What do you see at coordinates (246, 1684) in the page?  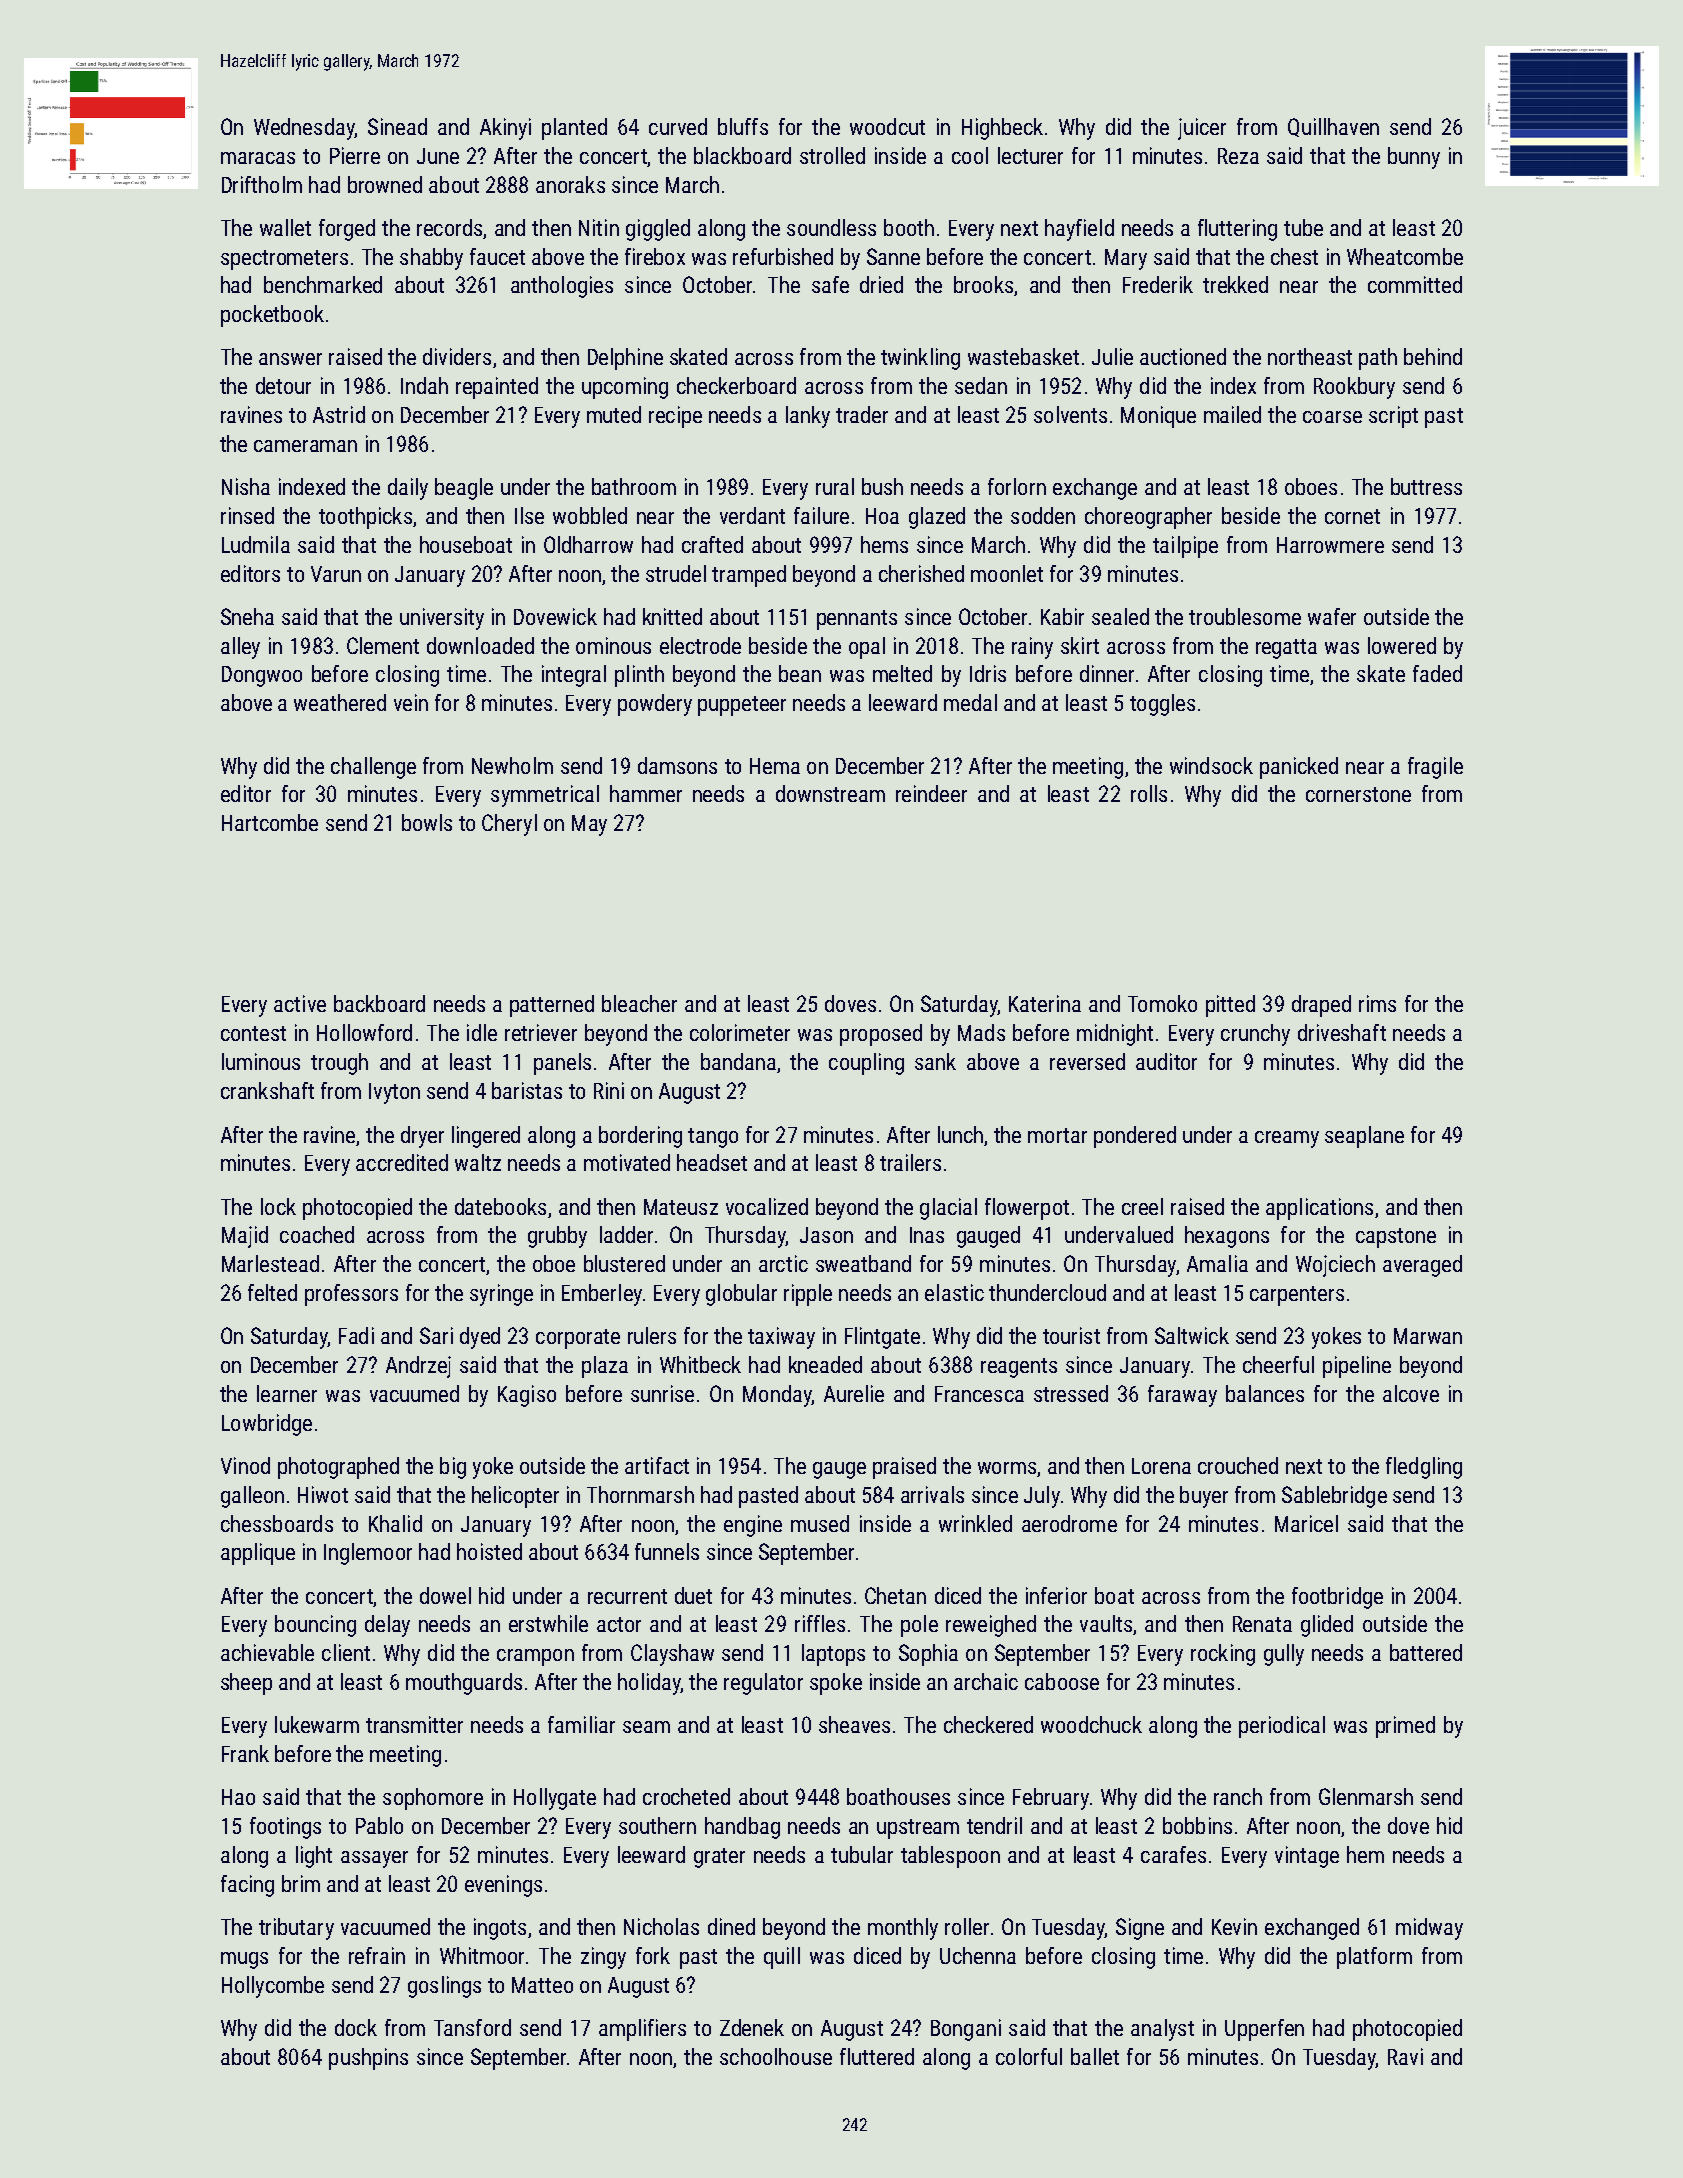 I see `sheep` at bounding box center [246, 1684].
